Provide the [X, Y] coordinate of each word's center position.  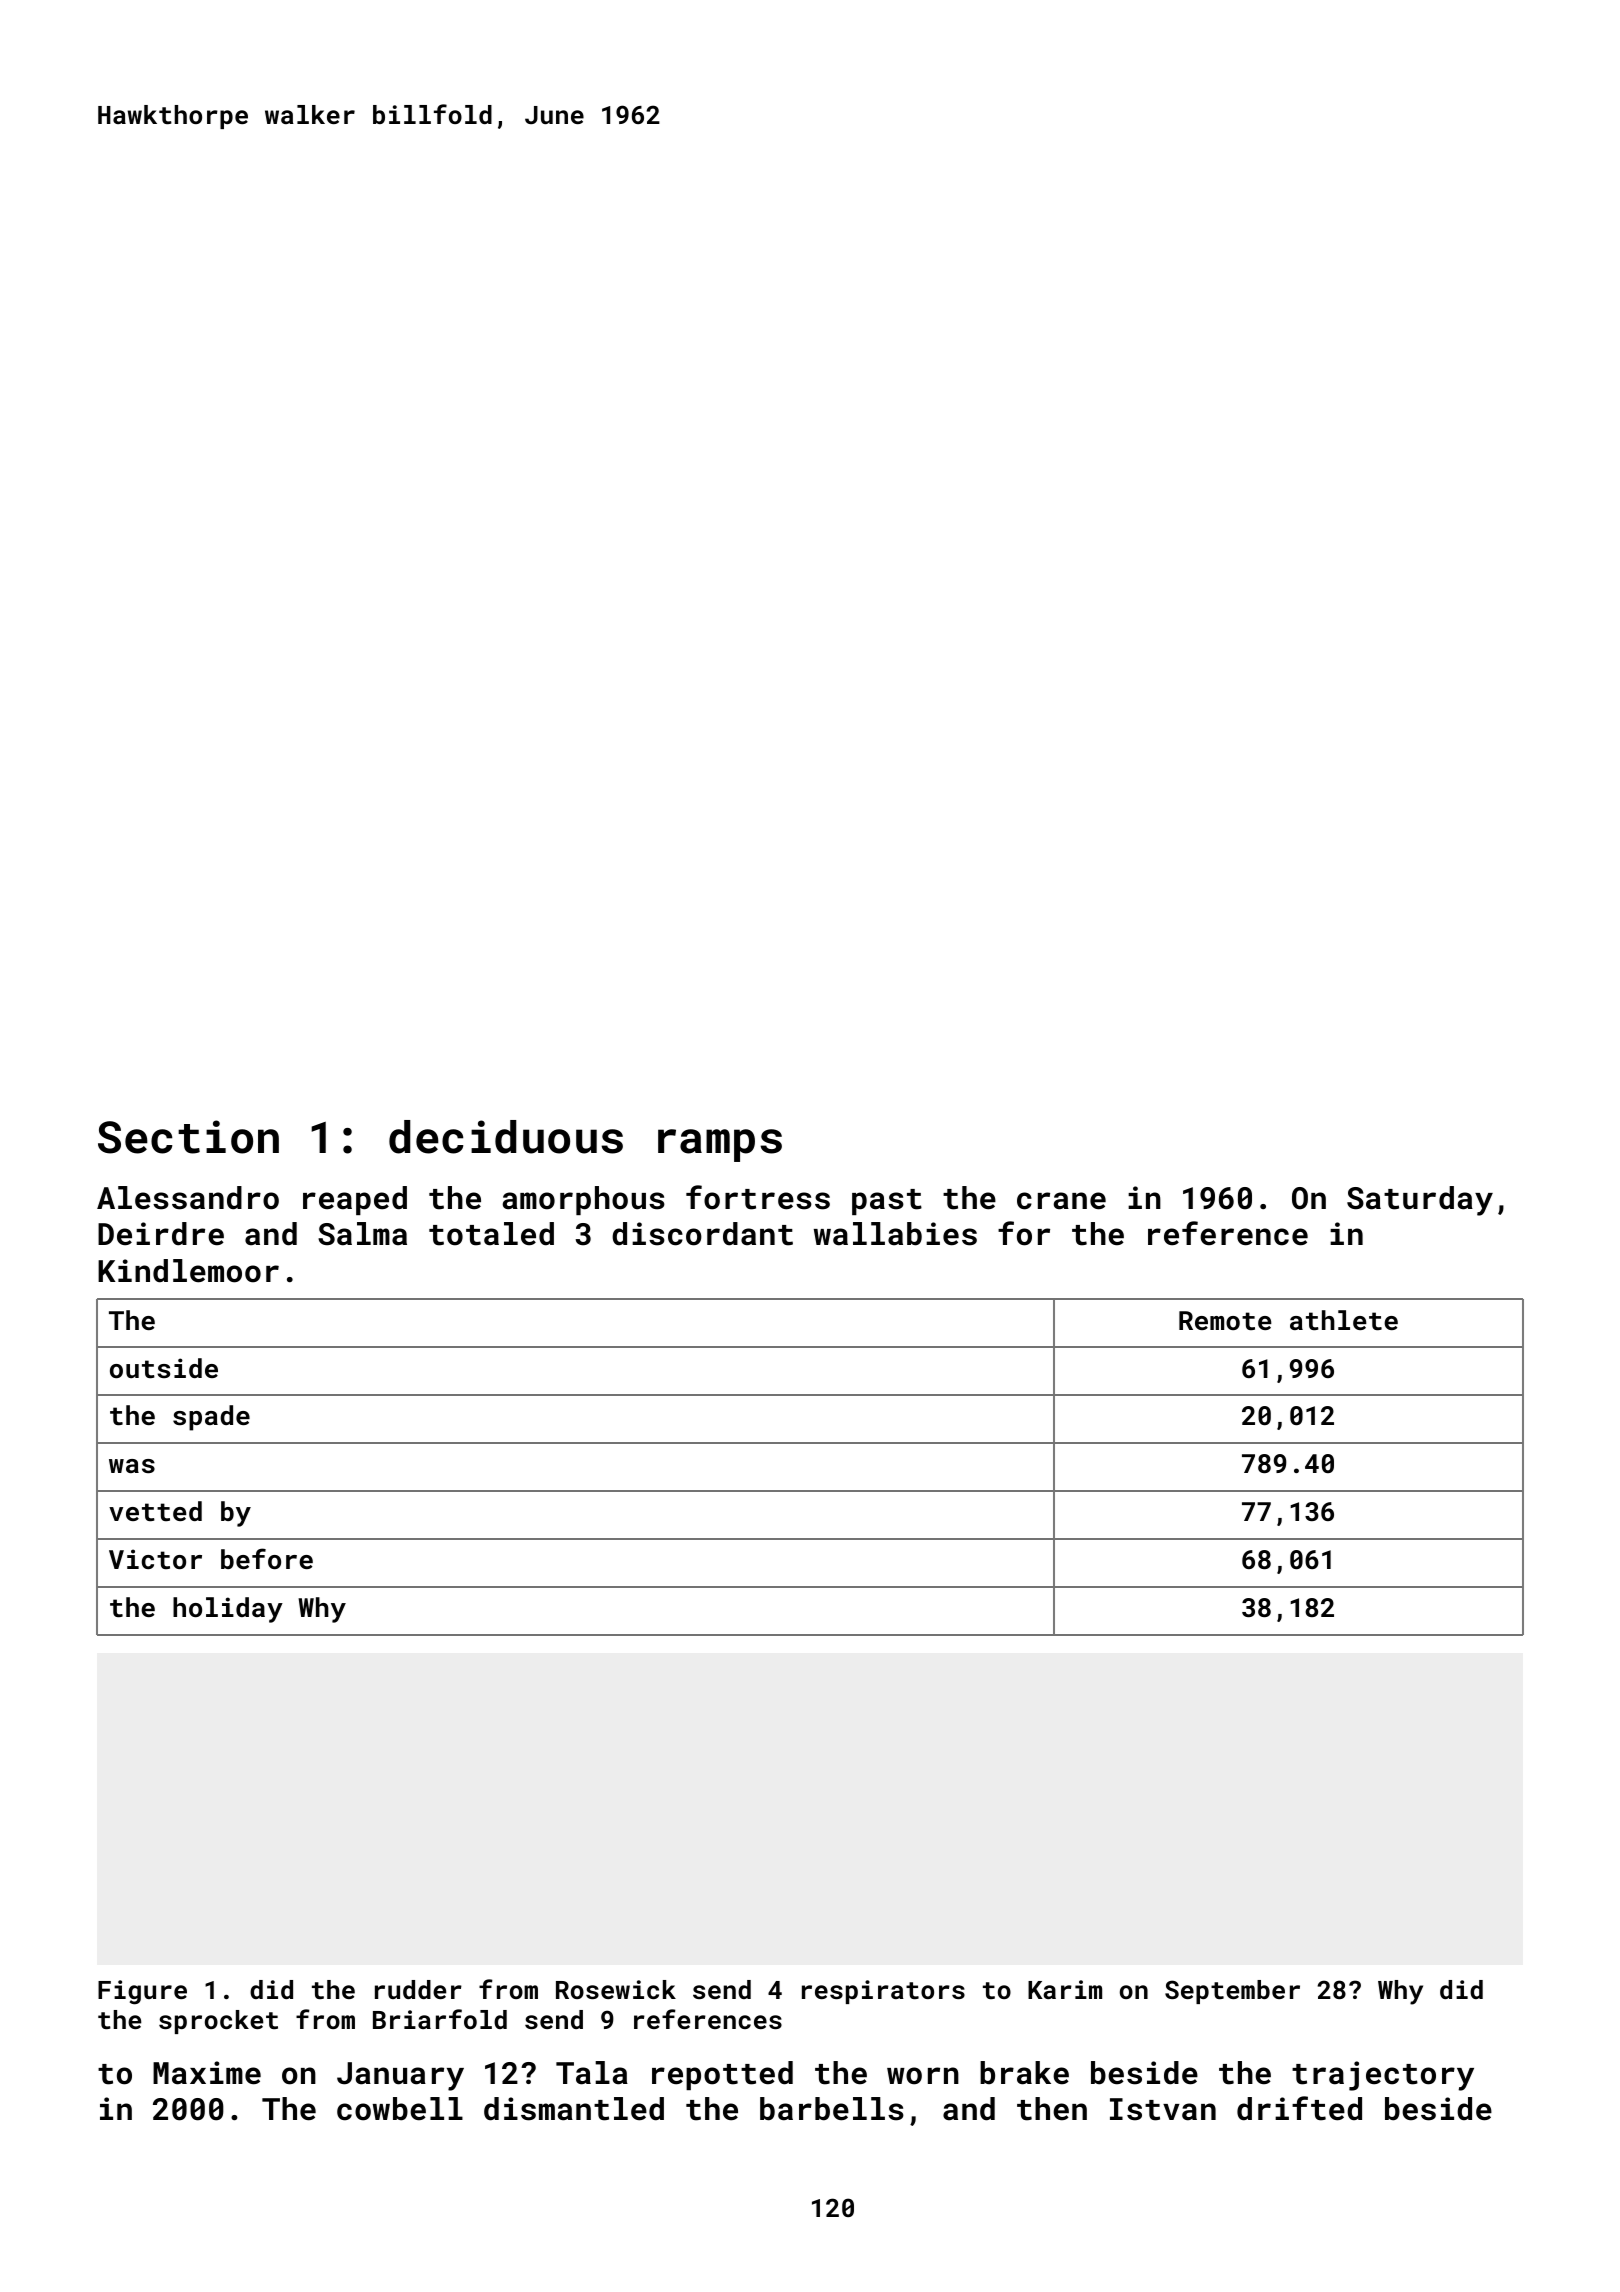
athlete [1344, 1320]
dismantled [574, 2109]
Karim [1065, 1989]
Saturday [1420, 1201]
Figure [142, 1992]
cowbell [400, 2109]
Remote [1225, 1320]
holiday [228, 1610]
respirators [883, 1992]
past [887, 1202]
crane [1061, 1201]
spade [211, 1418]
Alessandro [188, 1198]
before [267, 1558]
